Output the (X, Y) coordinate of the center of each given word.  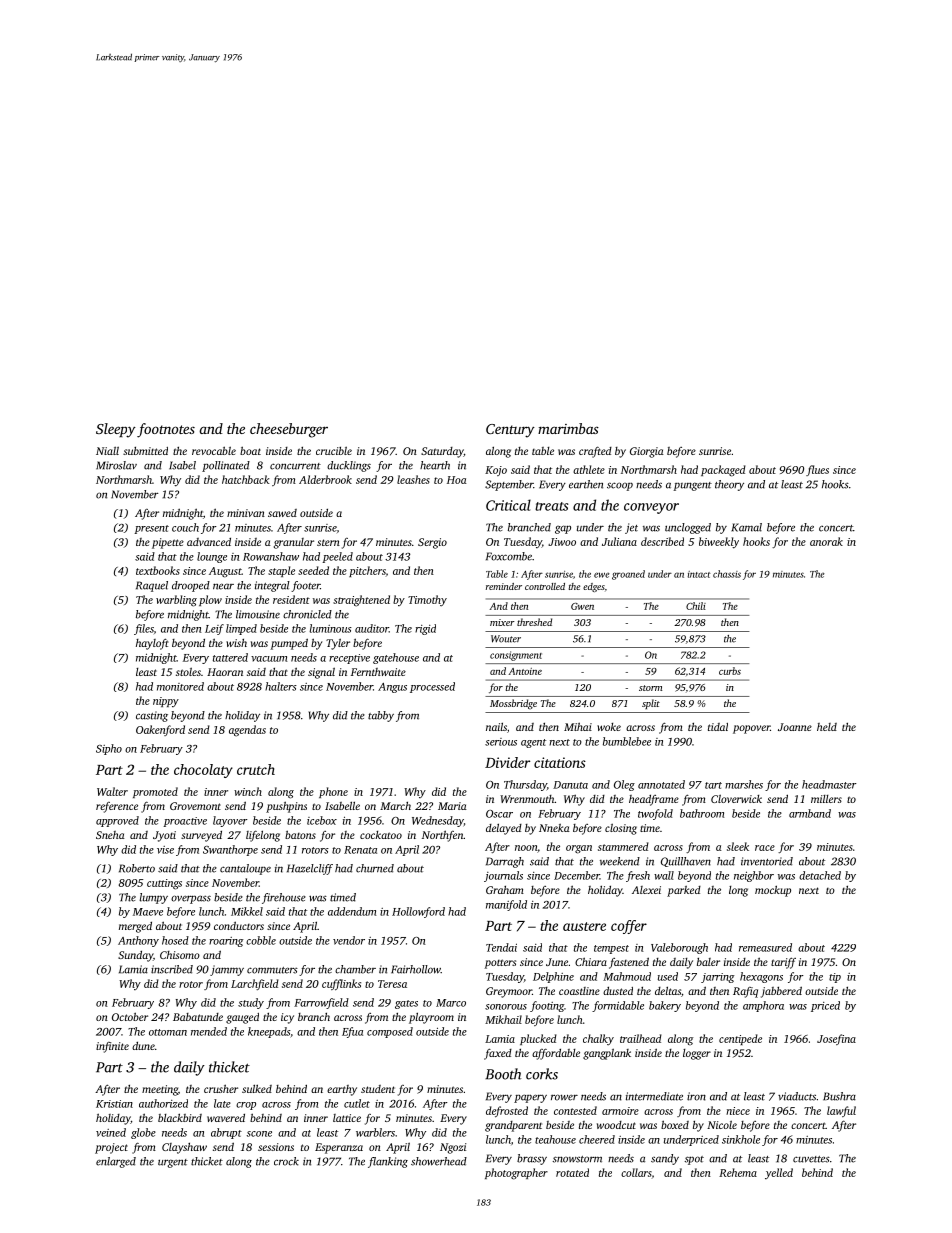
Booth (503, 1074)
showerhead (439, 1161)
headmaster (829, 784)
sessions (276, 1147)
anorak (826, 541)
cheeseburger (289, 430)
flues (817, 470)
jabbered (781, 992)
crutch (256, 769)
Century (510, 431)
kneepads (269, 1032)
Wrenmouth (527, 799)
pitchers (367, 571)
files (144, 629)
